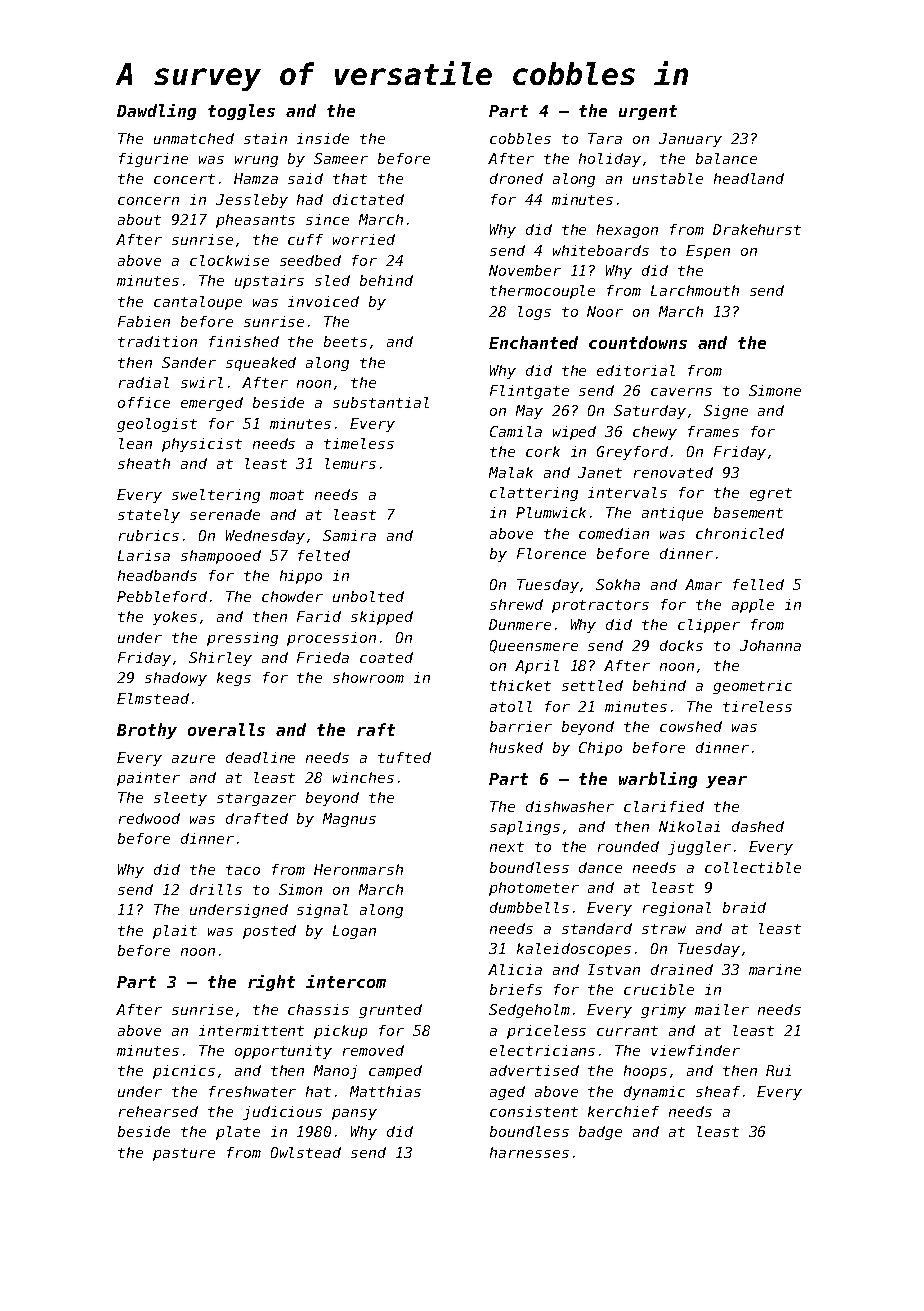 The width and height of the image is (924, 1311). I want to click on right, so click(271, 983).
